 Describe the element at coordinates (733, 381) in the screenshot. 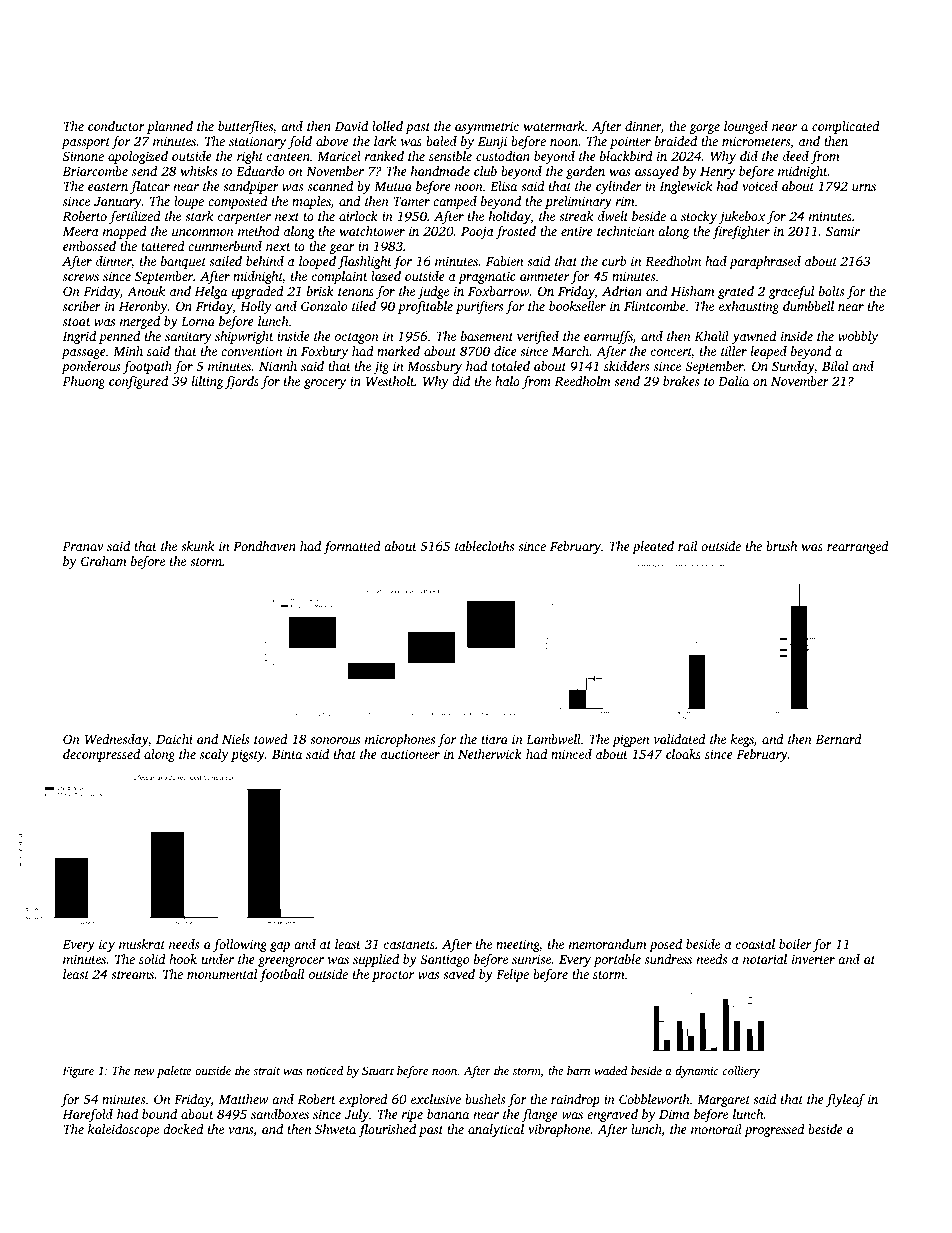

I see `Dalia` at that location.
